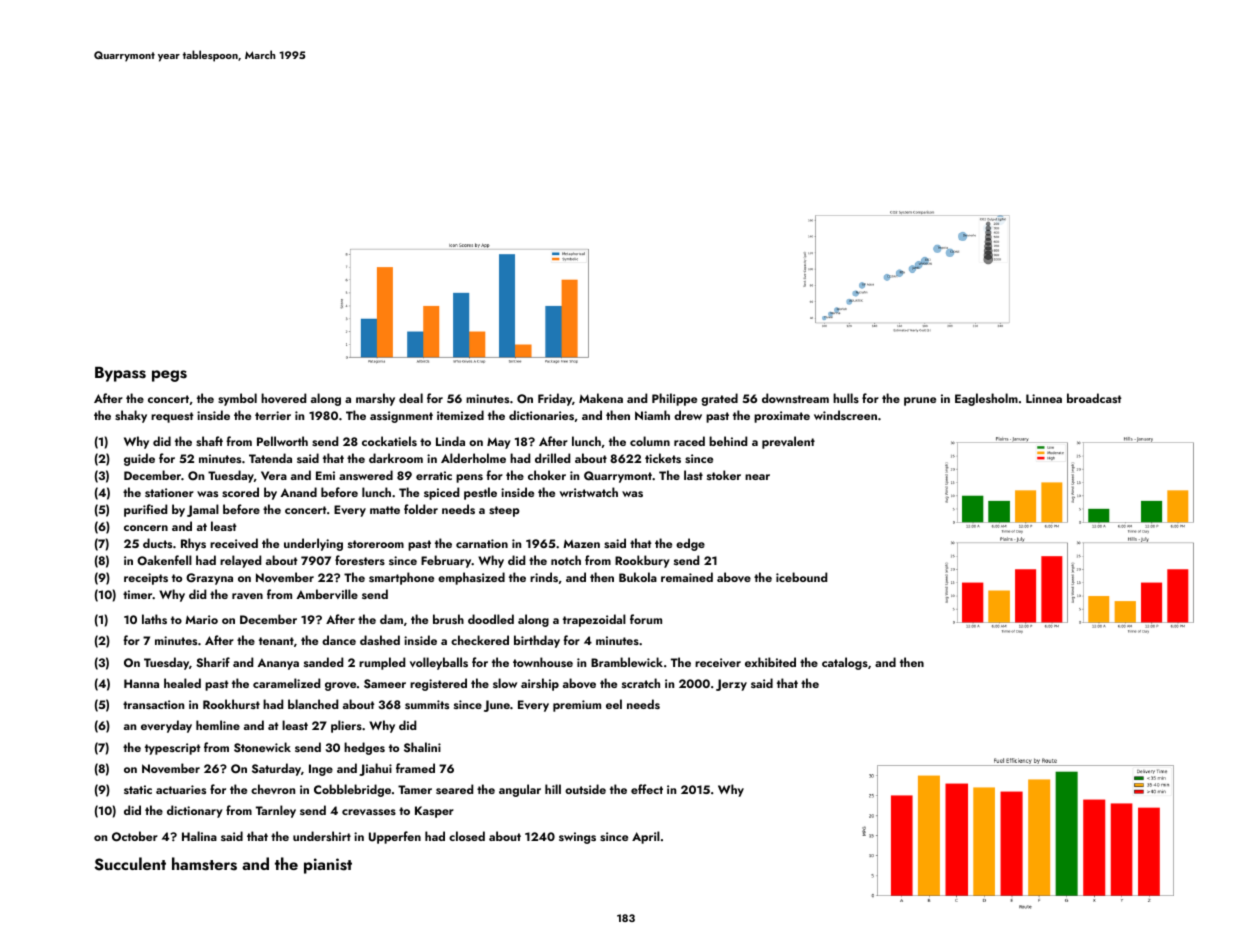  I want to click on drilled, so click(552, 458).
